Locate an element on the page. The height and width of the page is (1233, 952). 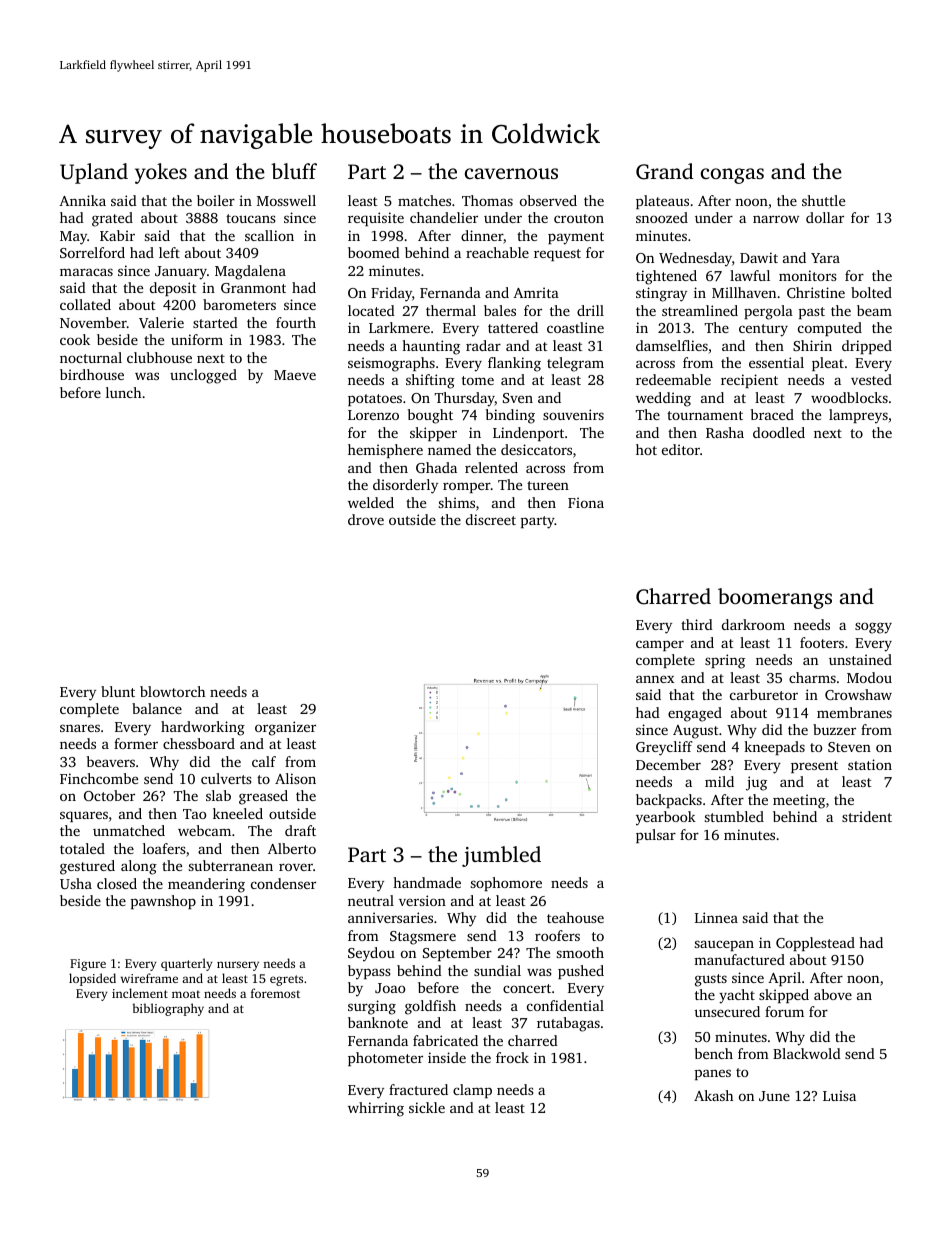
nocturnal is located at coordinates (91, 357).
